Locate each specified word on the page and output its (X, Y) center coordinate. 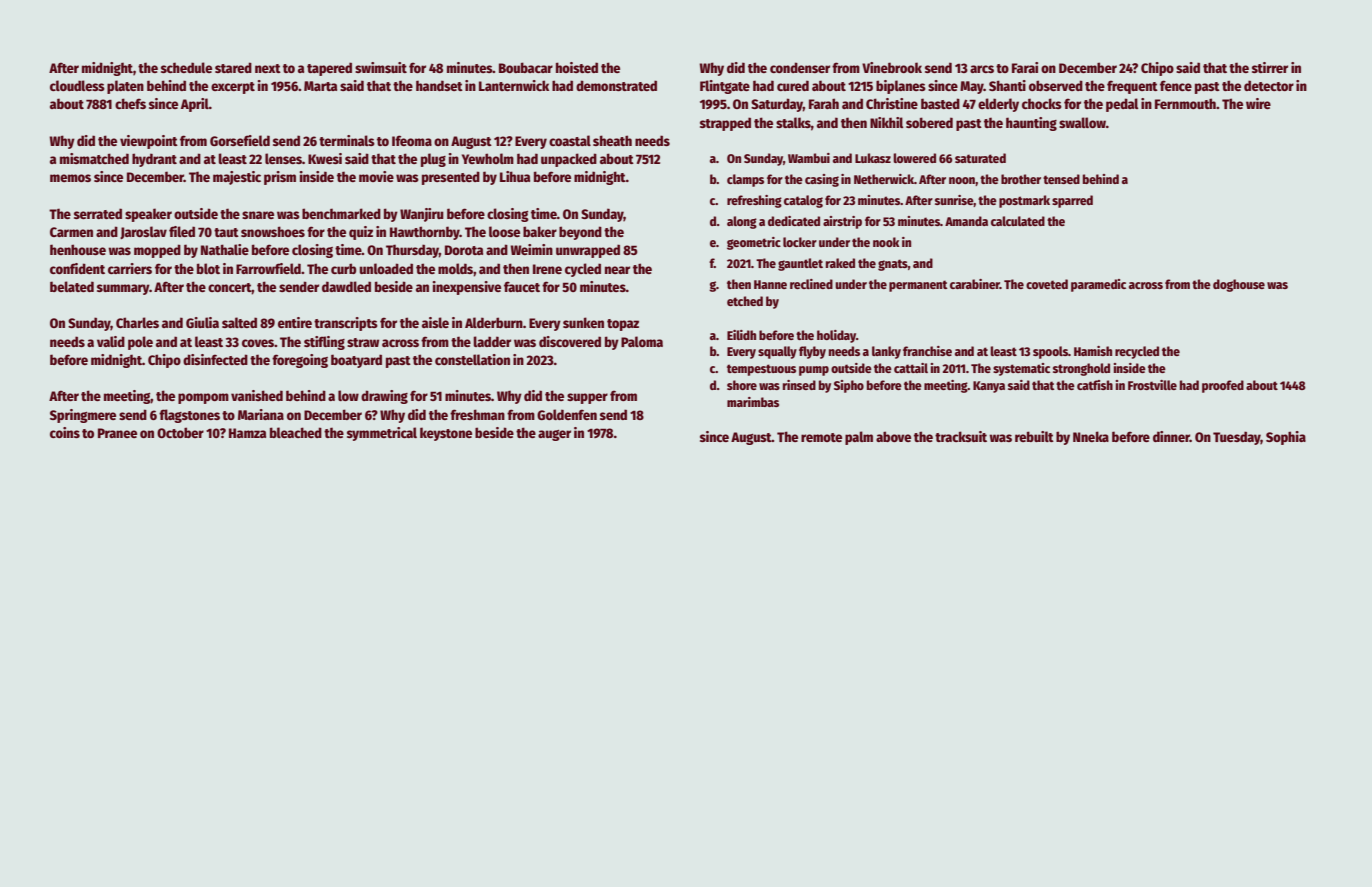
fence (1176, 85)
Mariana (261, 414)
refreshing (754, 201)
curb (343, 268)
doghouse (1239, 285)
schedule (186, 67)
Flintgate (725, 87)
